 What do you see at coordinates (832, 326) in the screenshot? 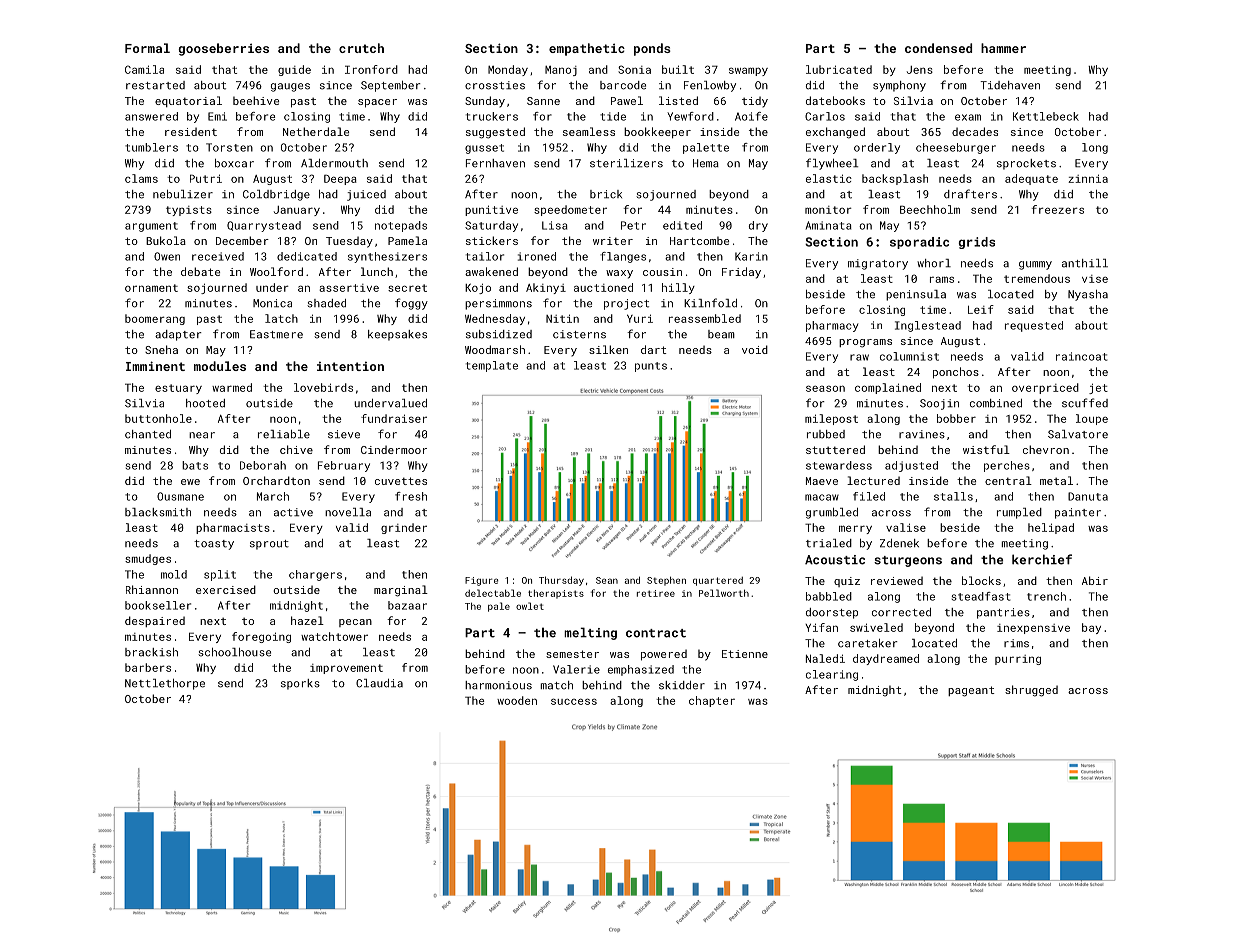
I see `pharmacy` at bounding box center [832, 326].
